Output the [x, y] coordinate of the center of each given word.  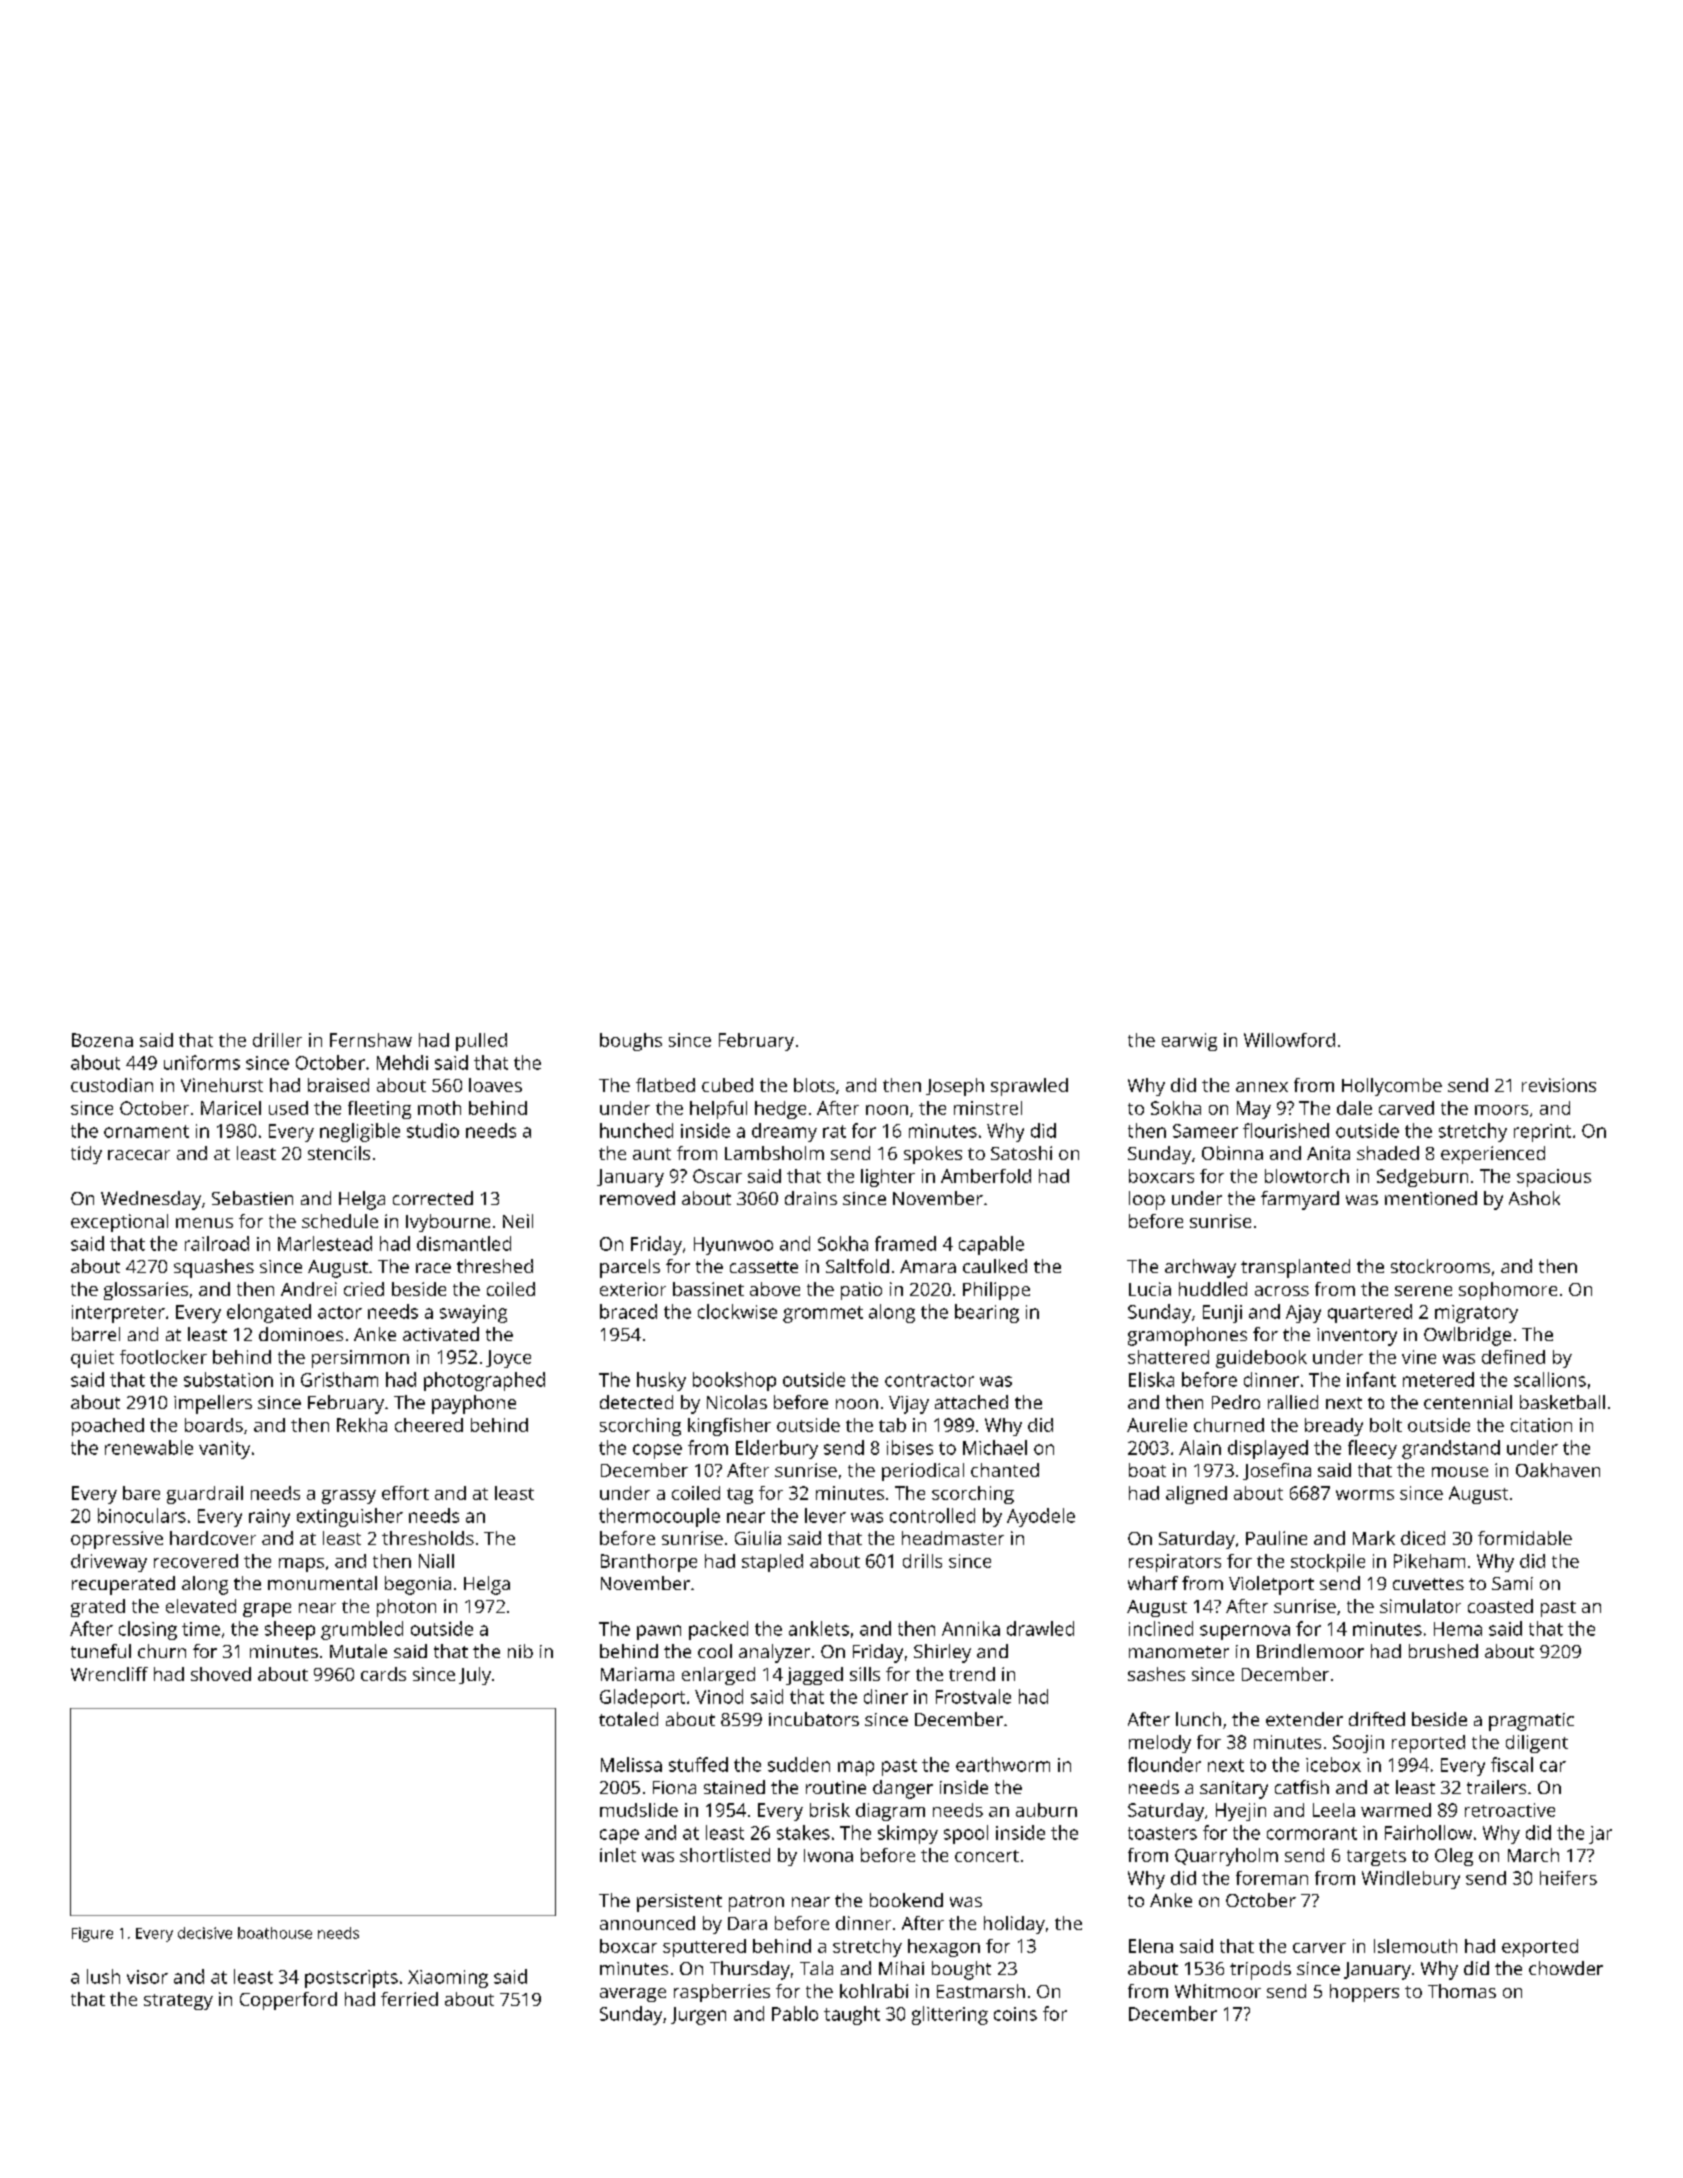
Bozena [102, 1040]
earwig [1189, 1042]
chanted [1005, 1470]
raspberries [722, 1993]
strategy [178, 2002]
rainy [269, 1518]
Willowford [1289, 1040]
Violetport [1271, 1585]
